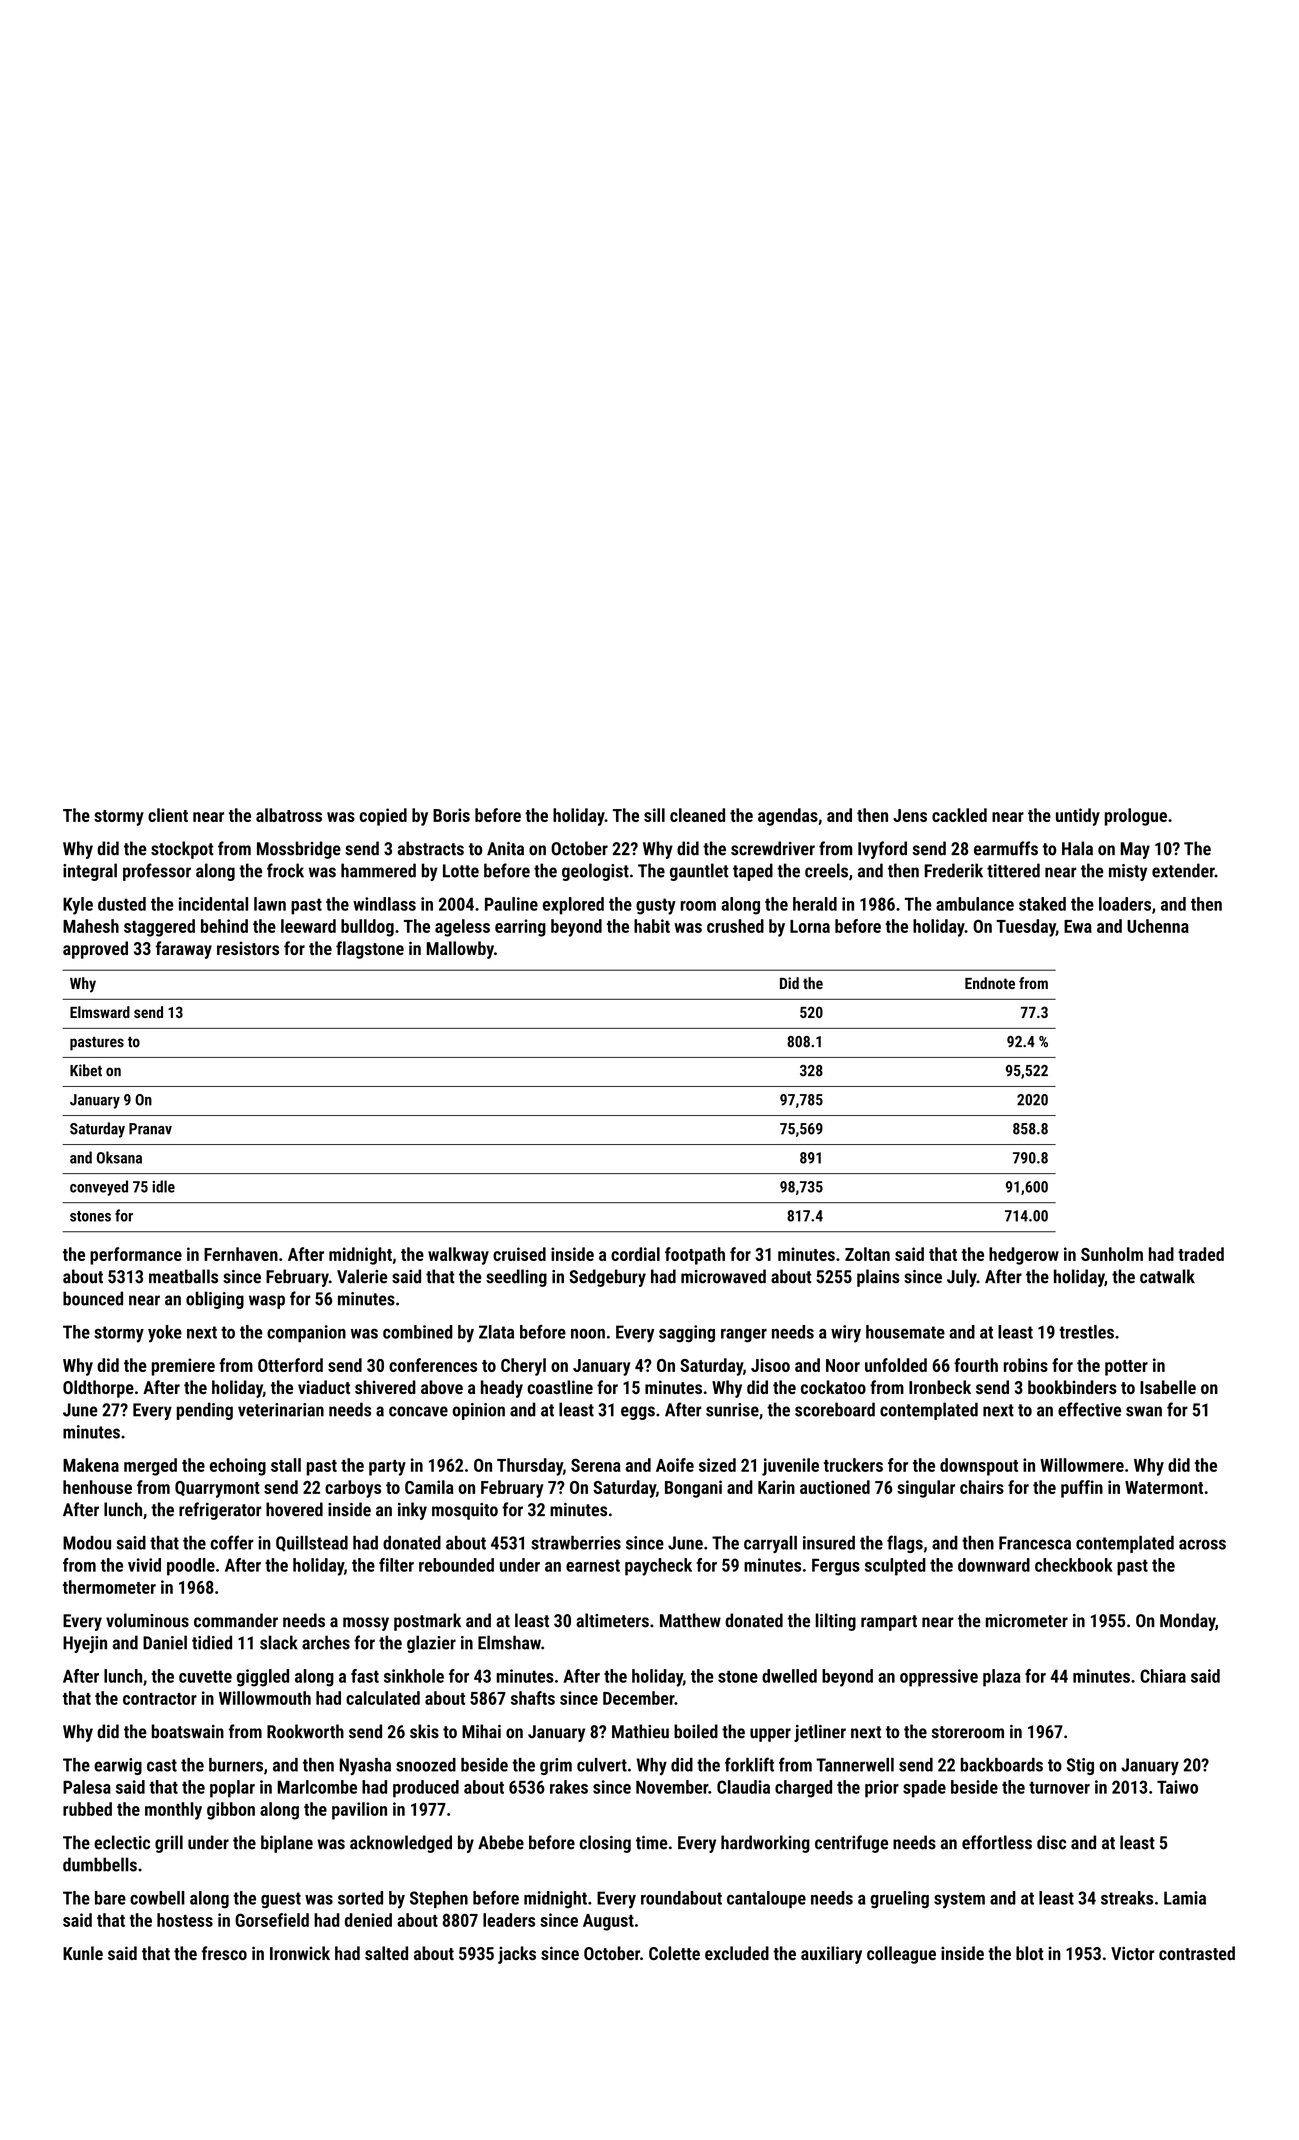 Image resolution: width=1299 pixels, height=2140 pixels. What do you see at coordinates (990, 983) in the screenshot?
I see `Endnote` at bounding box center [990, 983].
